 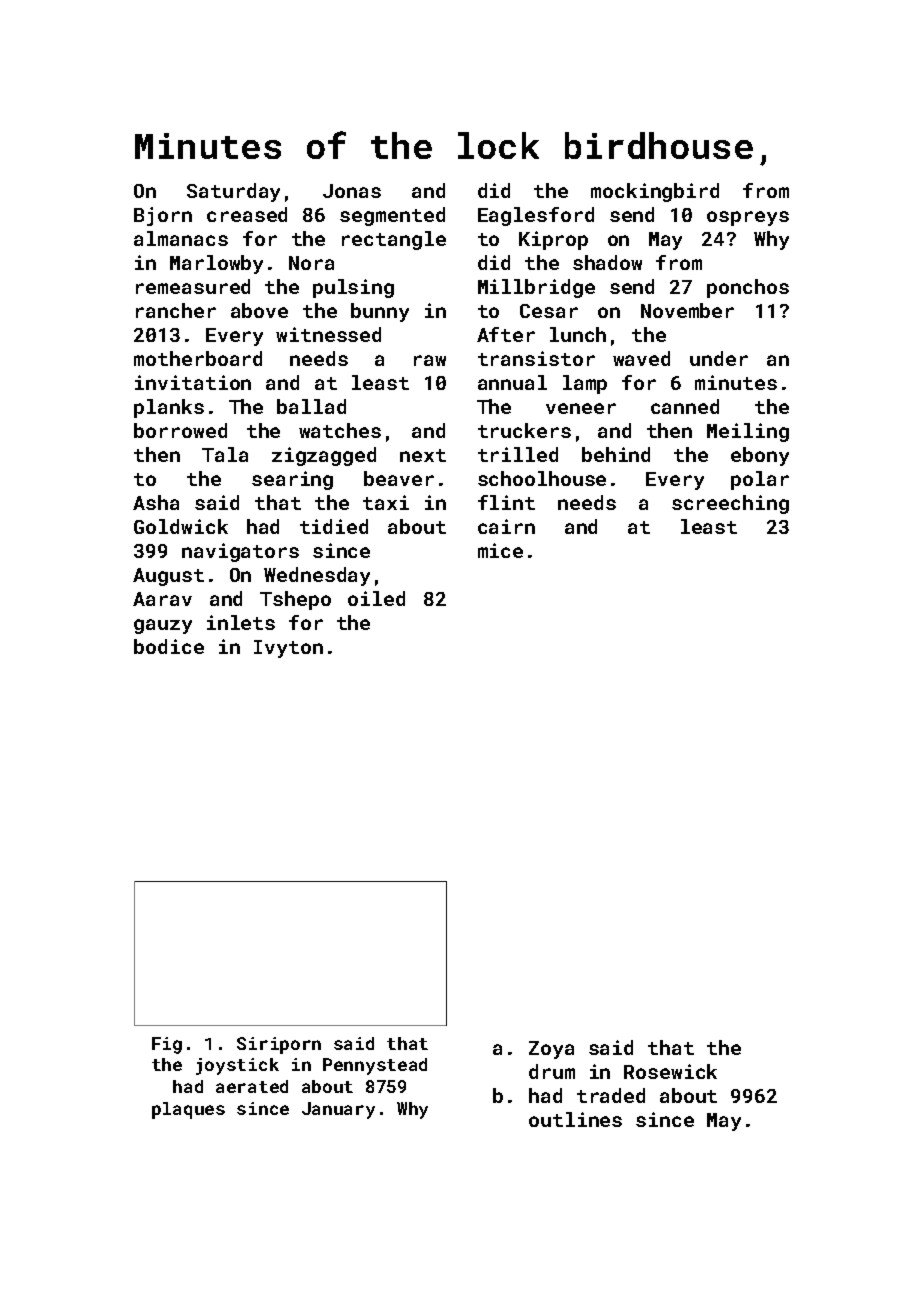 What do you see at coordinates (167, 1045) in the image?
I see `Fig` at bounding box center [167, 1045].
